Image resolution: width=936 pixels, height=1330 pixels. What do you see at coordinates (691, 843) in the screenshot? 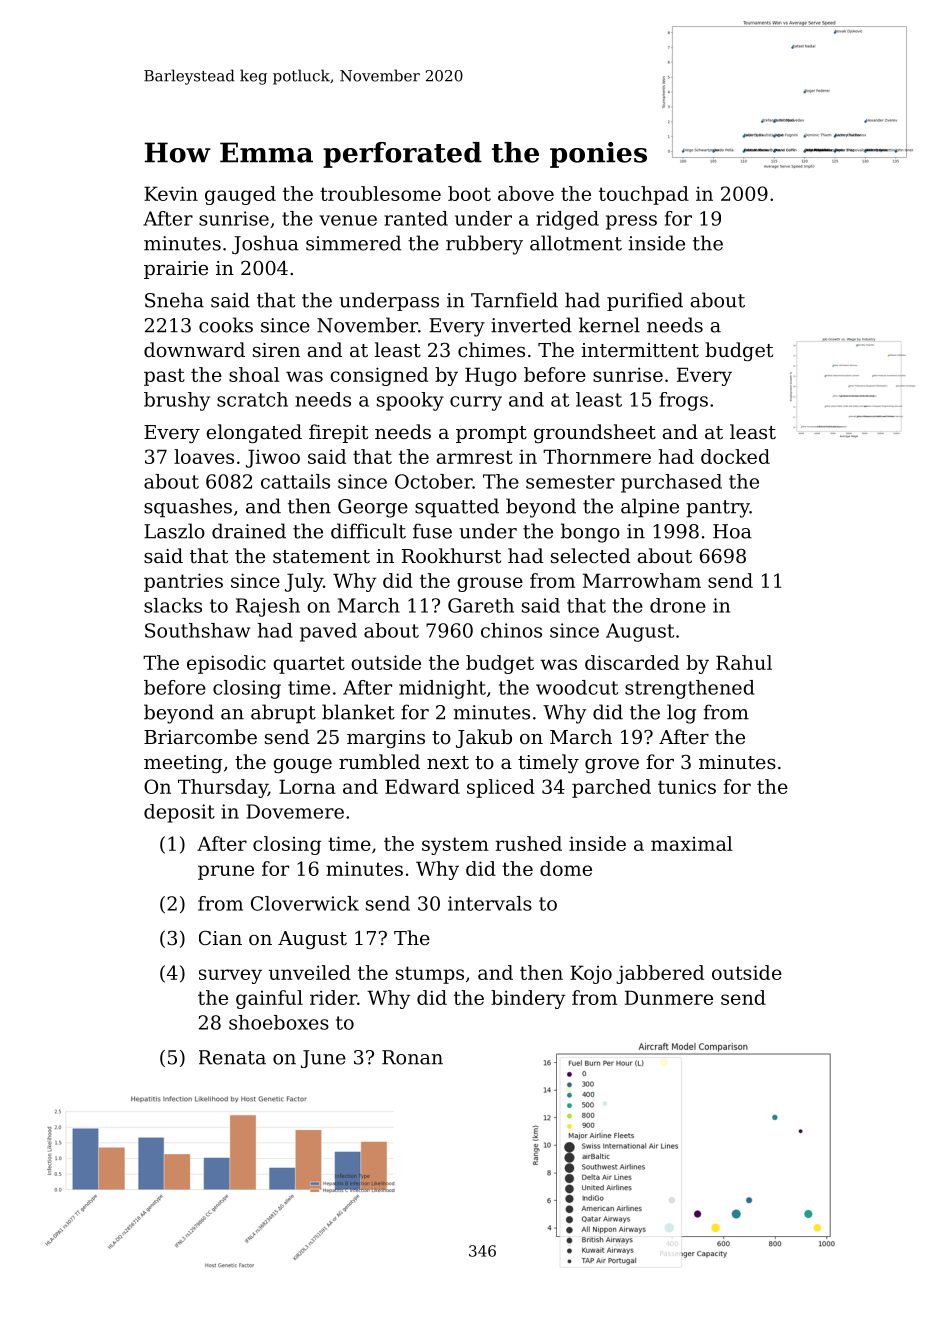
I see `maximal` at bounding box center [691, 843].
